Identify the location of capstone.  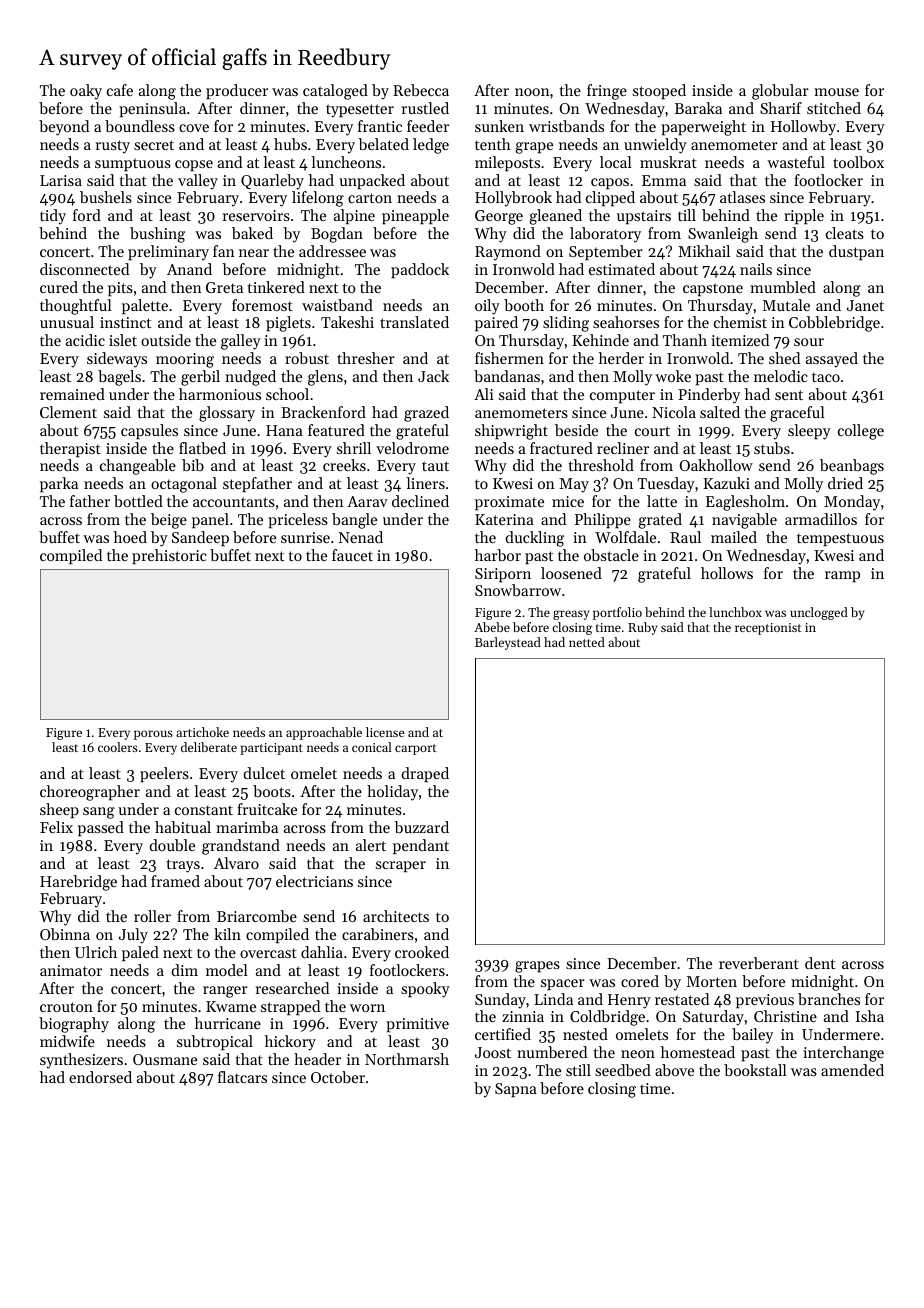
(713, 289).
